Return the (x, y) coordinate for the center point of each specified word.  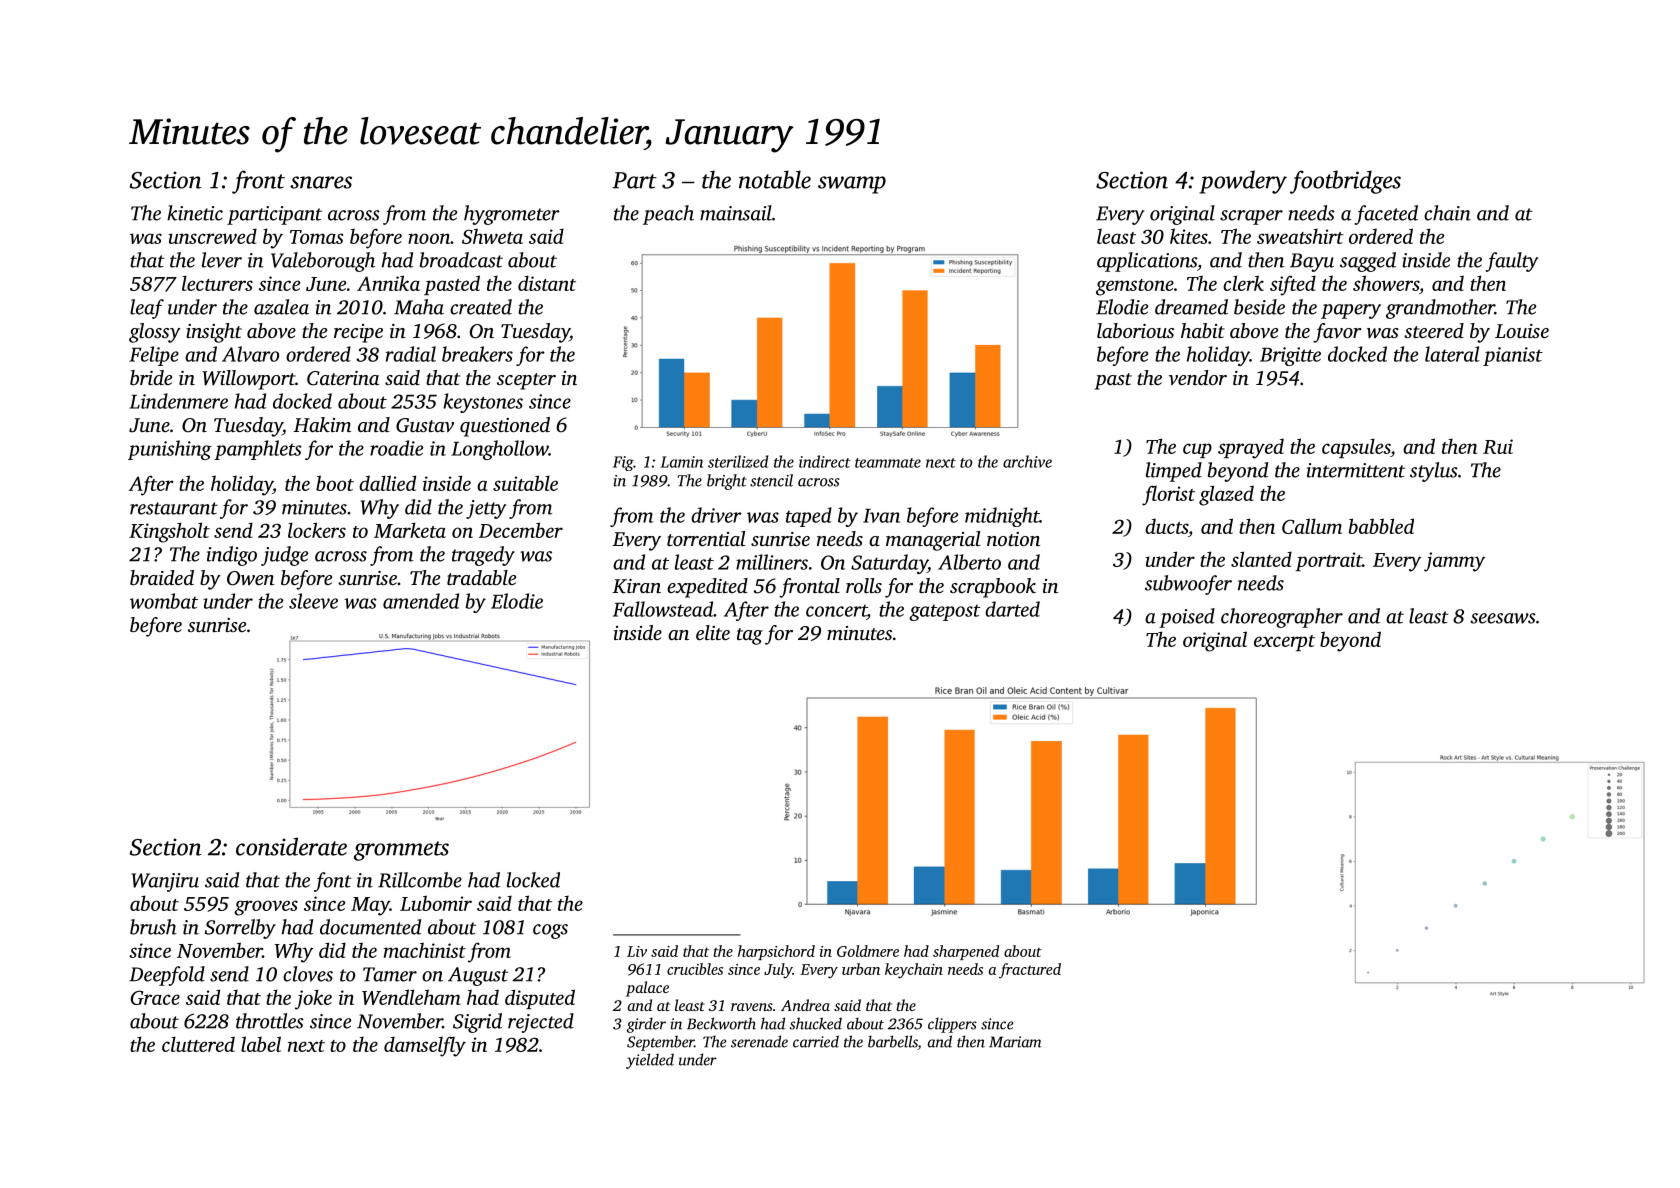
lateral (1452, 354)
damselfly (425, 1046)
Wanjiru (165, 882)
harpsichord (776, 952)
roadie (396, 448)
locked (533, 880)
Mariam (1015, 1042)
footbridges (1345, 182)
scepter (526, 381)
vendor (1198, 378)
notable (775, 179)
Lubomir (436, 903)
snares (321, 182)
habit (1203, 330)
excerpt (1284, 643)
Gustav (425, 425)
